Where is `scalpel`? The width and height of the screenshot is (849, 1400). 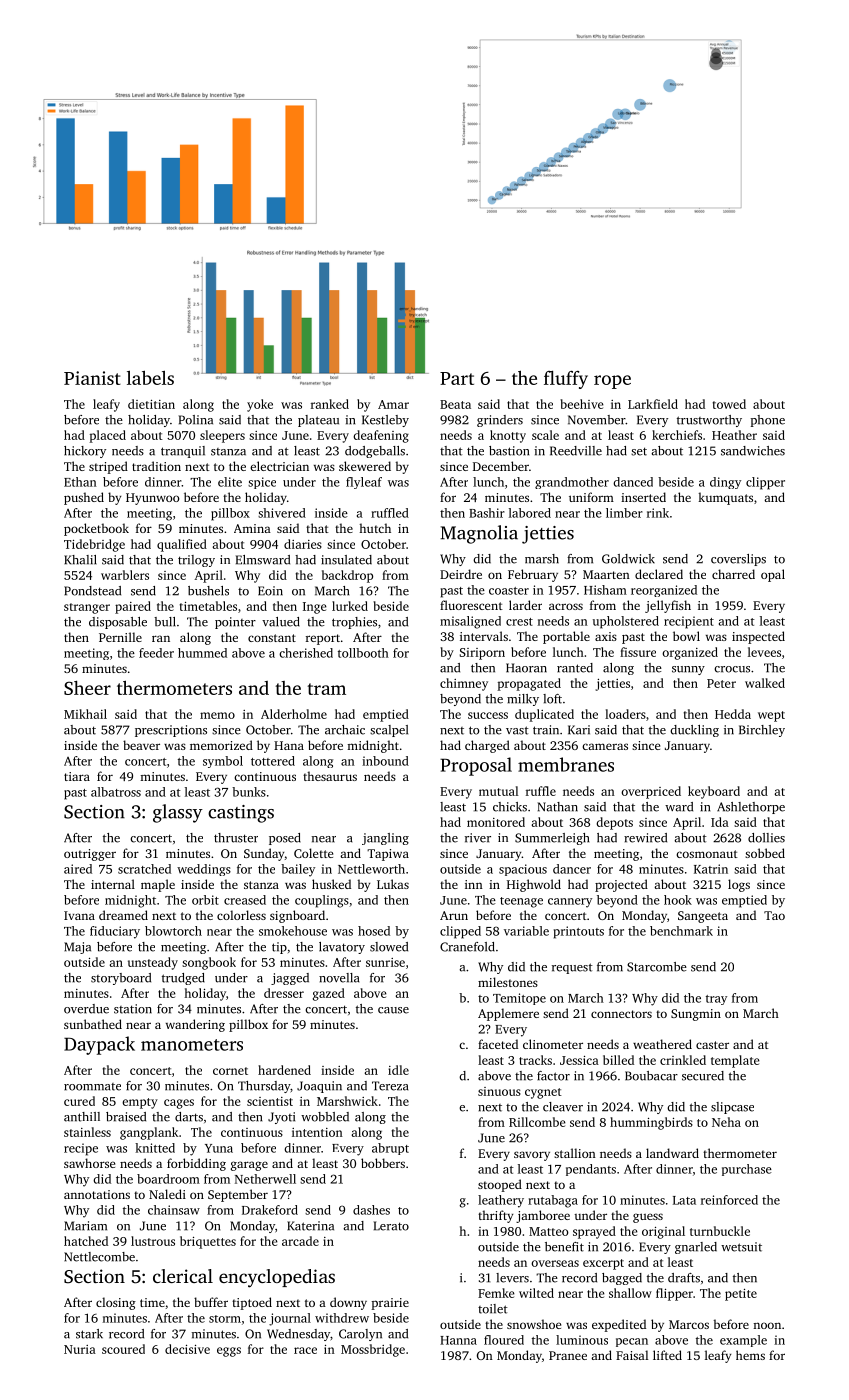 scalpel is located at coordinates (389, 731).
